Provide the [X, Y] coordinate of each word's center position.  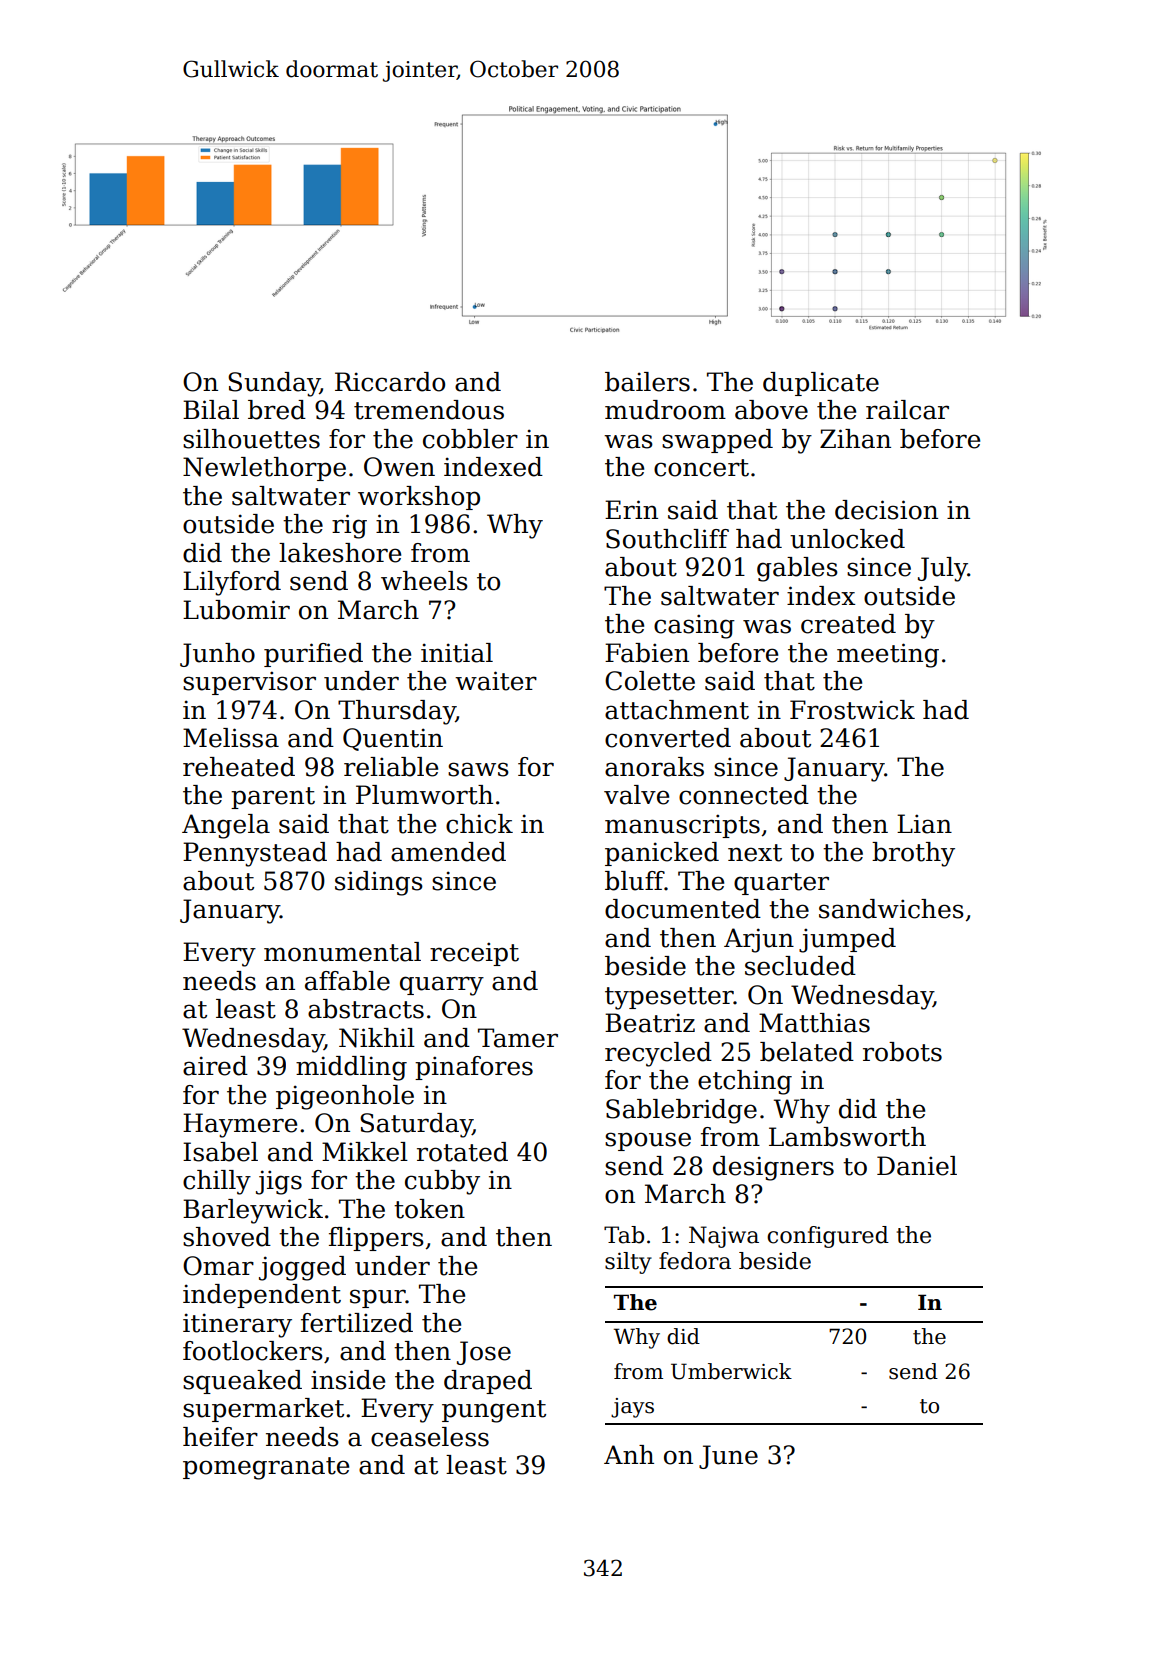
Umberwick [731, 1371]
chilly [217, 1182]
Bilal [211, 410]
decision [886, 510]
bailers [647, 382]
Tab [624, 1235]
